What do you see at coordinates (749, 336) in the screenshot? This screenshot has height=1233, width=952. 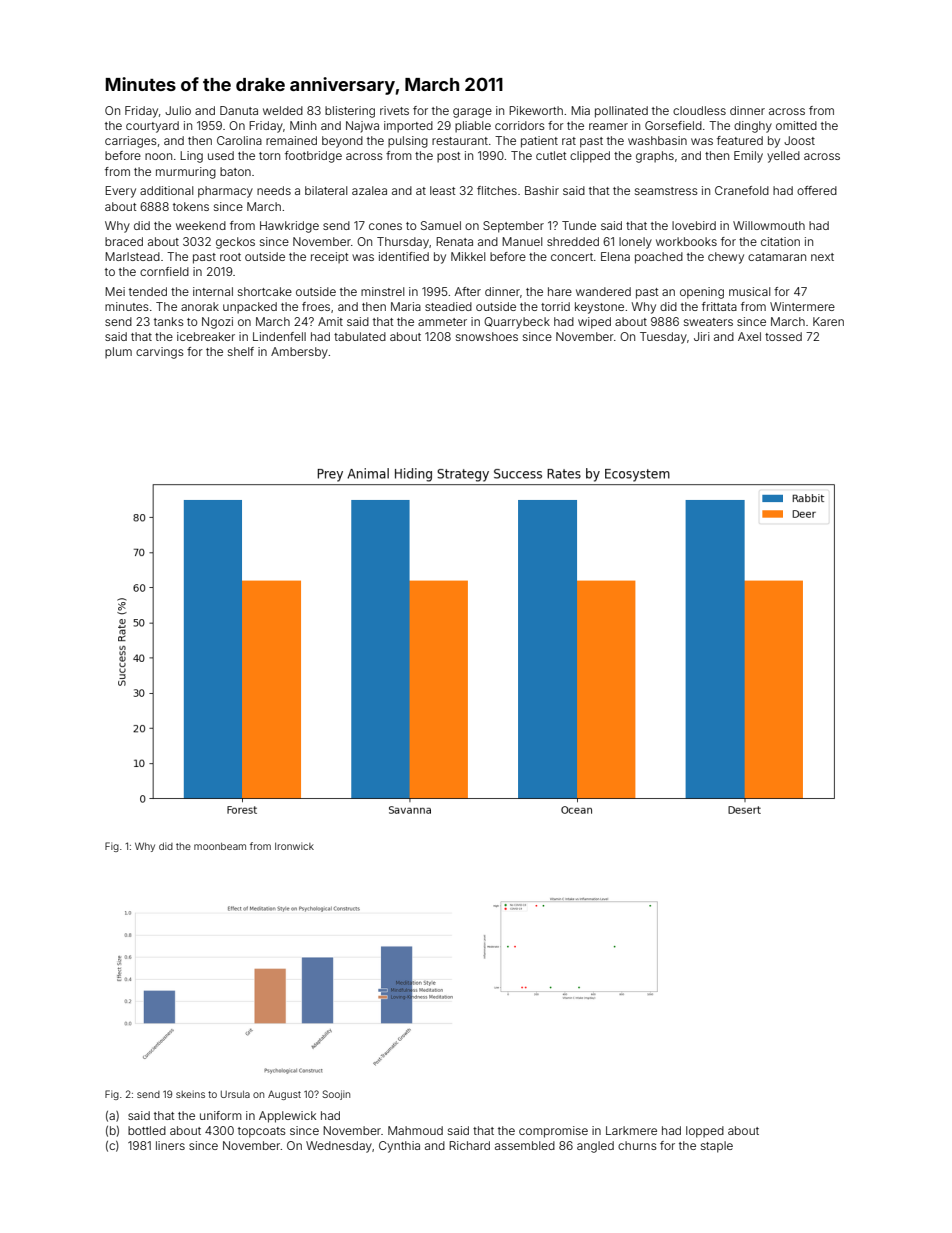 I see `Axel` at bounding box center [749, 336].
